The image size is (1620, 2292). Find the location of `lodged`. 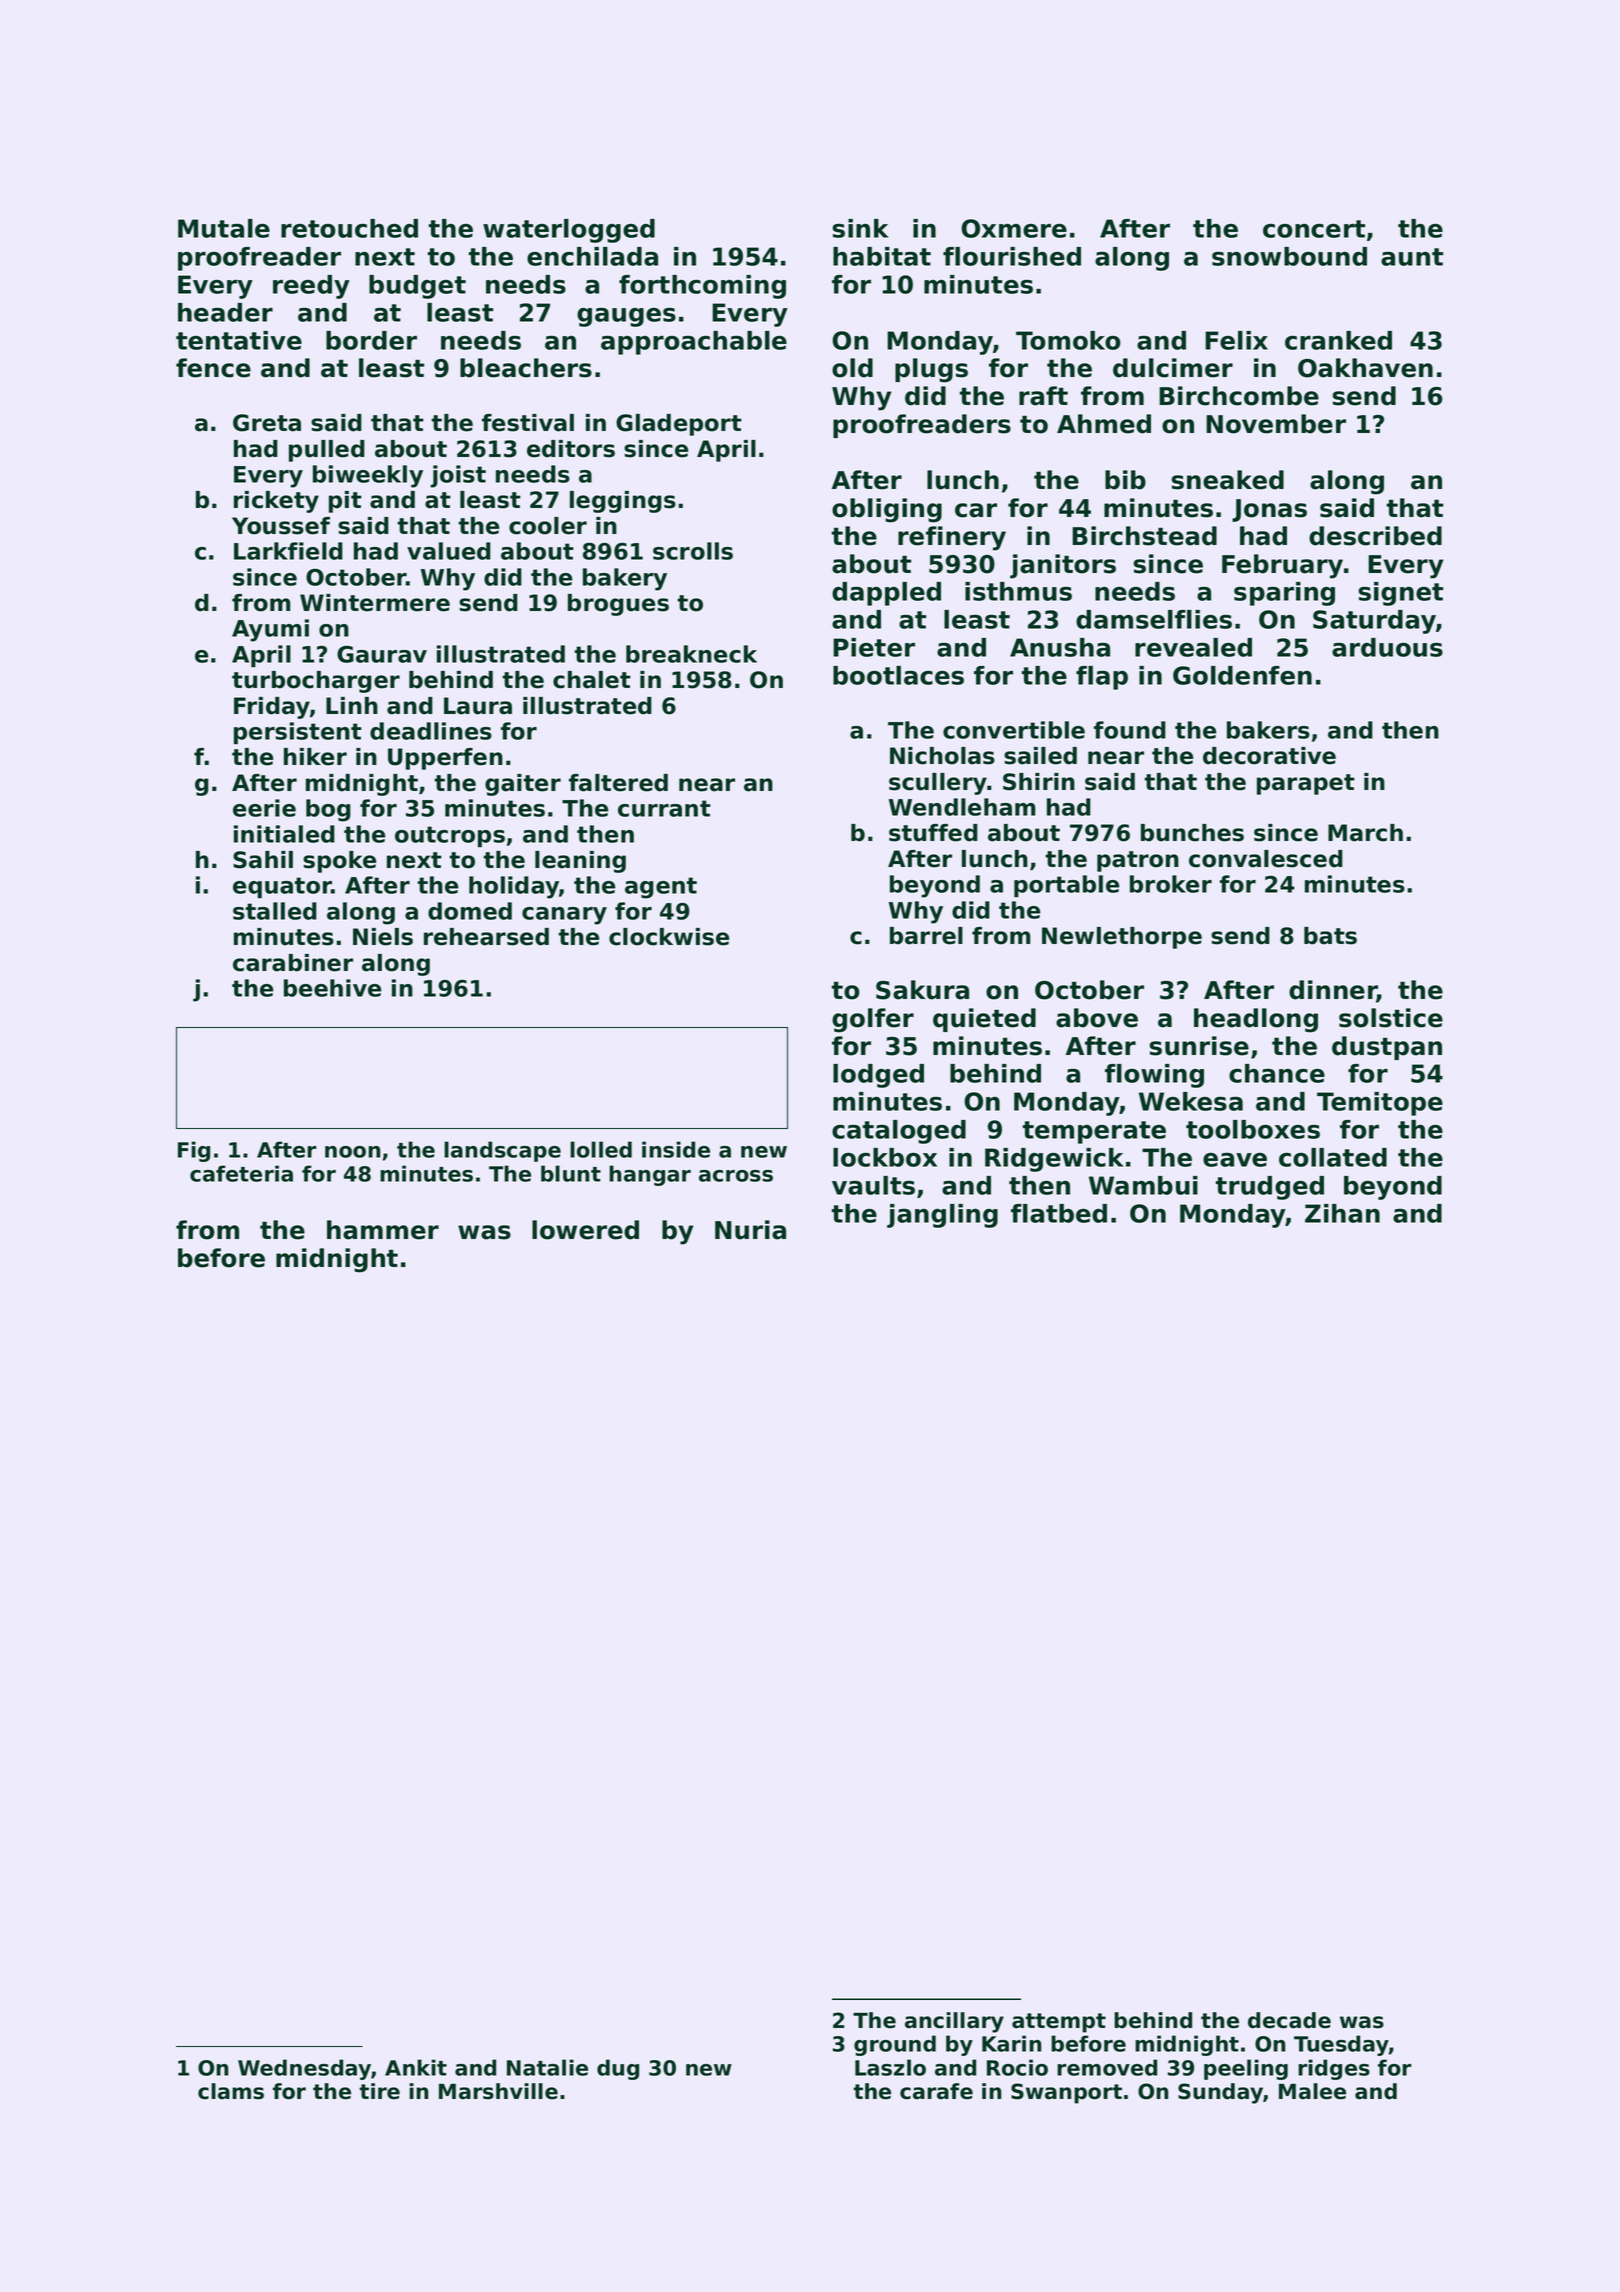

lodged is located at coordinates (878, 1076).
